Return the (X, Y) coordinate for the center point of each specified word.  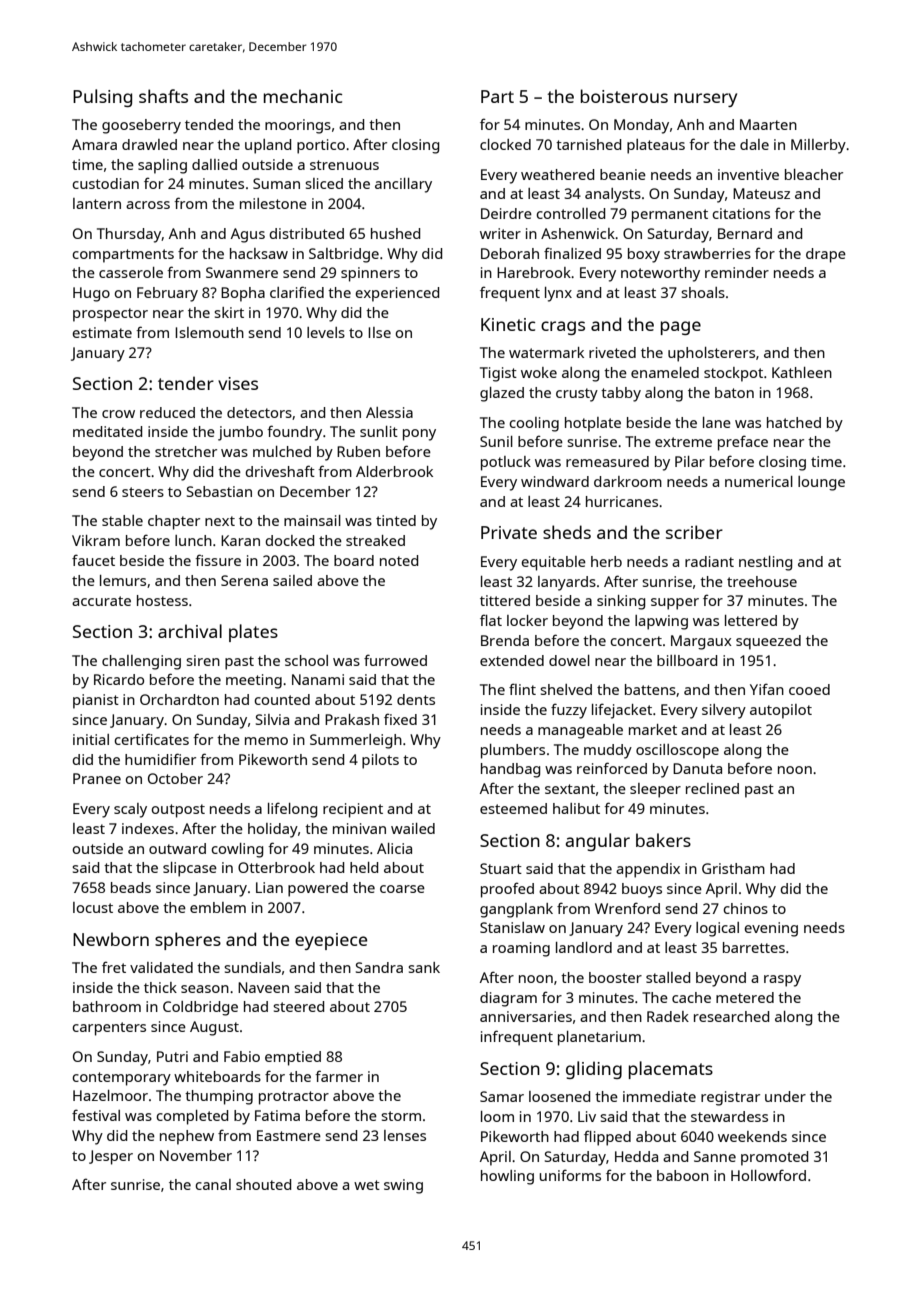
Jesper (111, 1157)
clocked (505, 144)
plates (253, 633)
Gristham (733, 868)
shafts (163, 96)
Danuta (697, 768)
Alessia (389, 412)
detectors (259, 412)
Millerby (818, 146)
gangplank (516, 910)
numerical (759, 481)
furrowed (395, 660)
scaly (130, 810)
